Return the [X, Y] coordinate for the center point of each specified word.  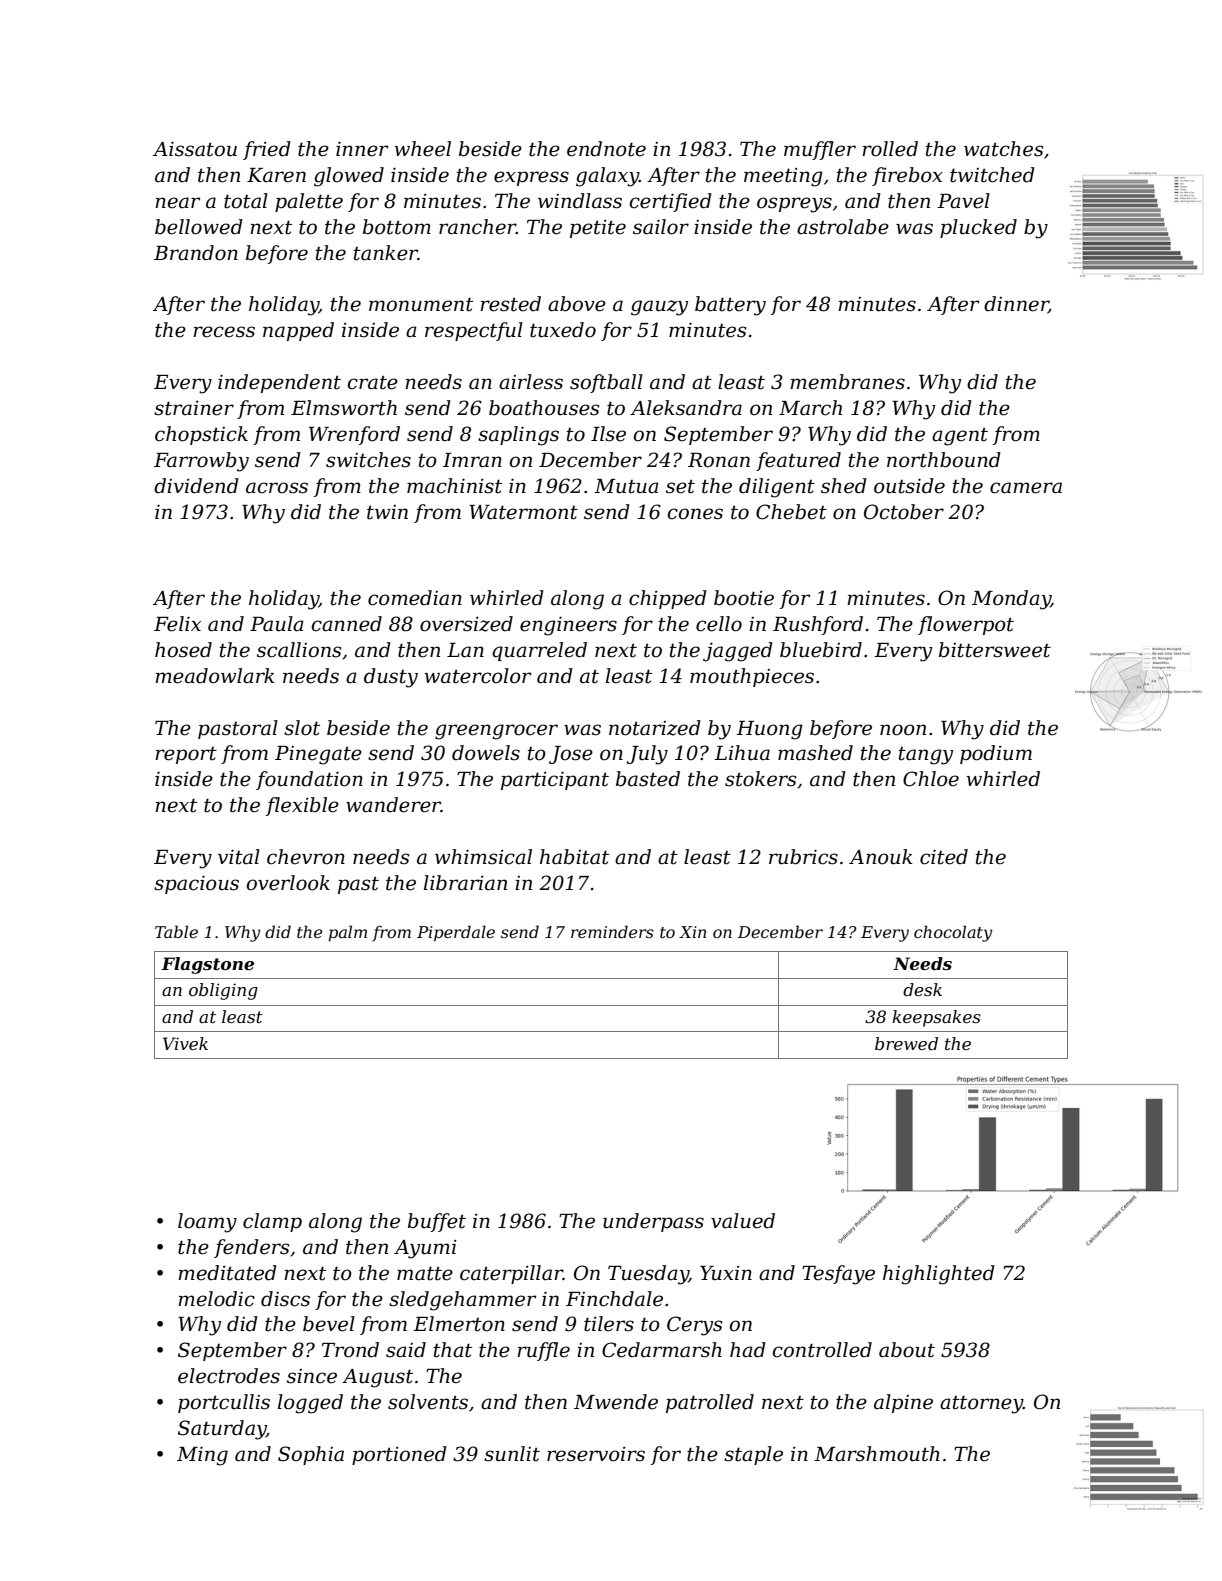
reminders [612, 931]
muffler [820, 150]
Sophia [311, 1455]
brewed [906, 1043]
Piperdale [456, 933]
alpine [903, 1403]
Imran [472, 460]
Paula [277, 624]
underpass [653, 1222]
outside [909, 486]
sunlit [512, 1454]
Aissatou [195, 149]
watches [1003, 149]
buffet [437, 1222]
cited [944, 857]
